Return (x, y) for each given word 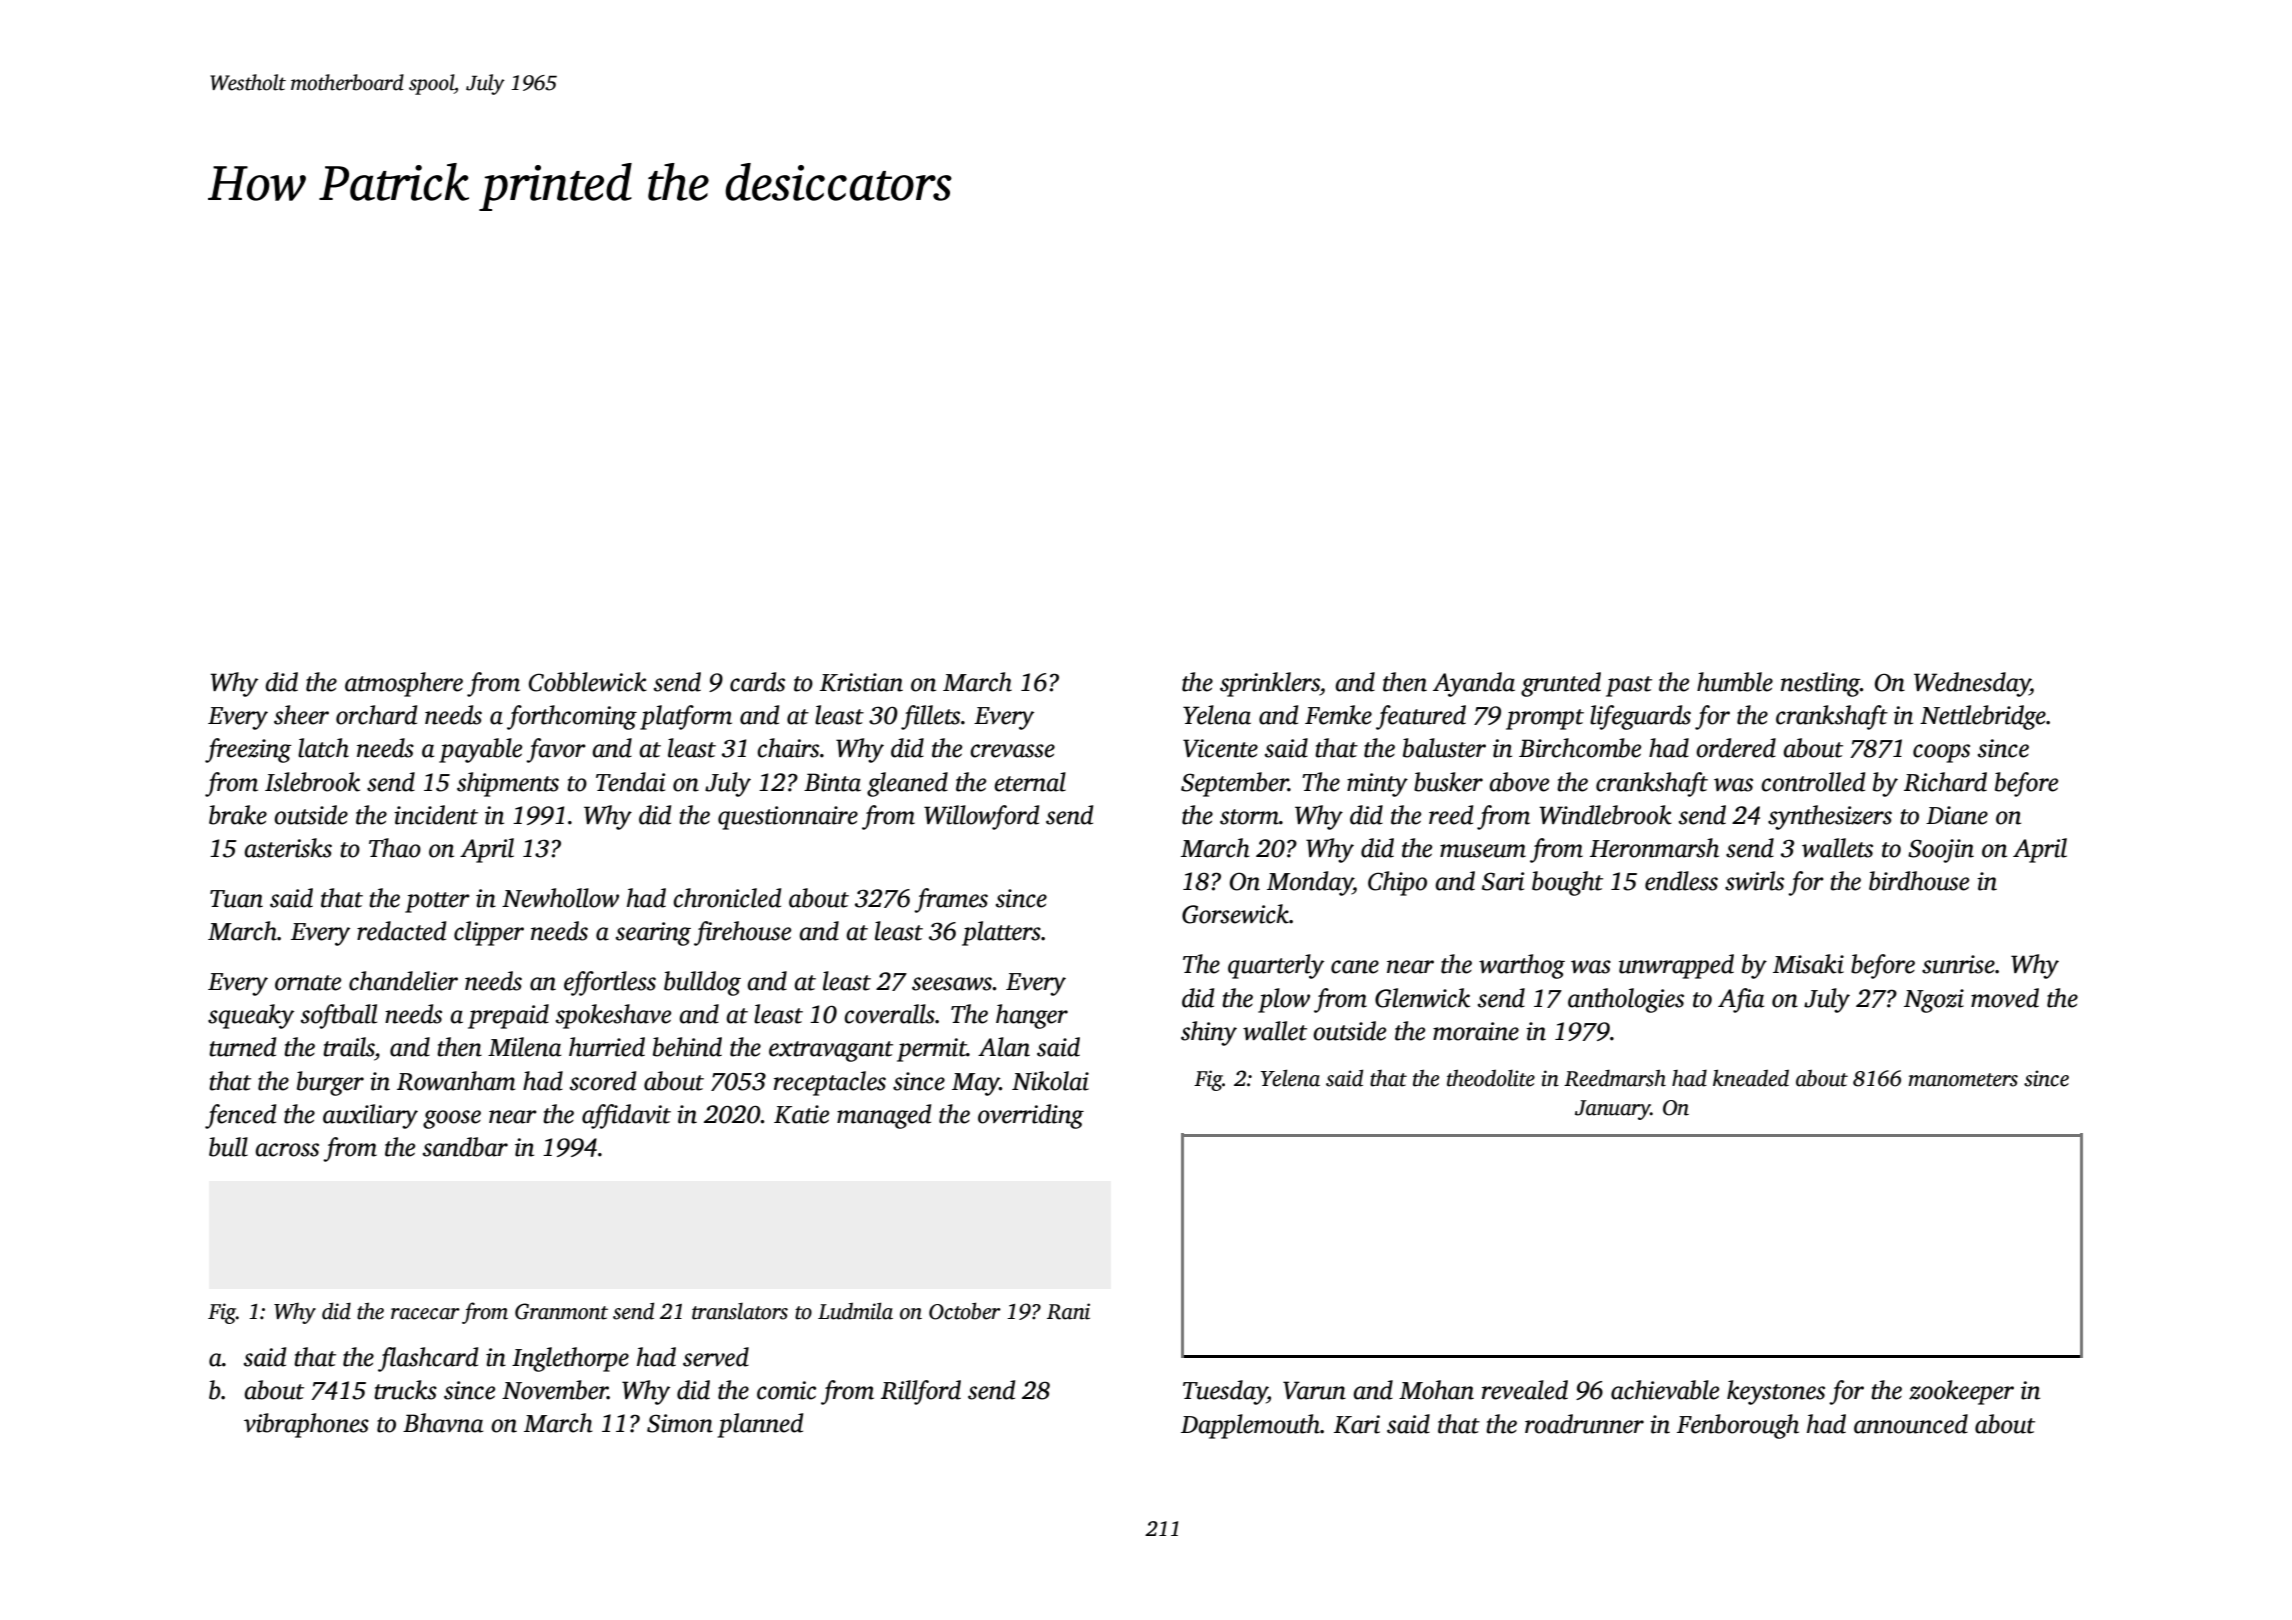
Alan (1004, 1047)
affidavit (626, 1116)
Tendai (630, 782)
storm (1249, 817)
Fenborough (1738, 1426)
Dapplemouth (1250, 1426)
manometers (1963, 1080)
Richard (1945, 782)
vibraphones (306, 1425)
